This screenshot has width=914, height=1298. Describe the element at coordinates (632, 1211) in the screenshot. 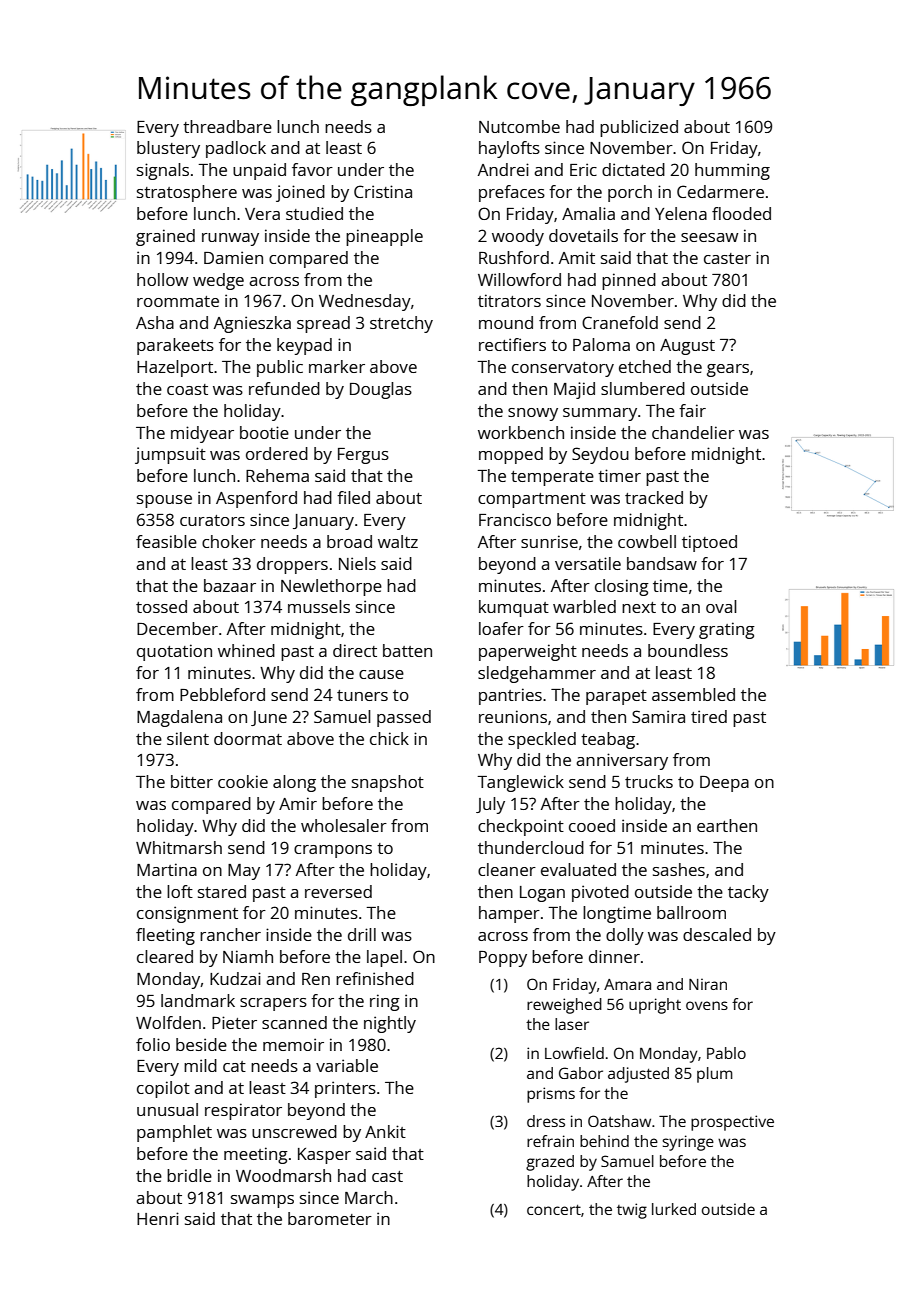

I see `twig` at that location.
